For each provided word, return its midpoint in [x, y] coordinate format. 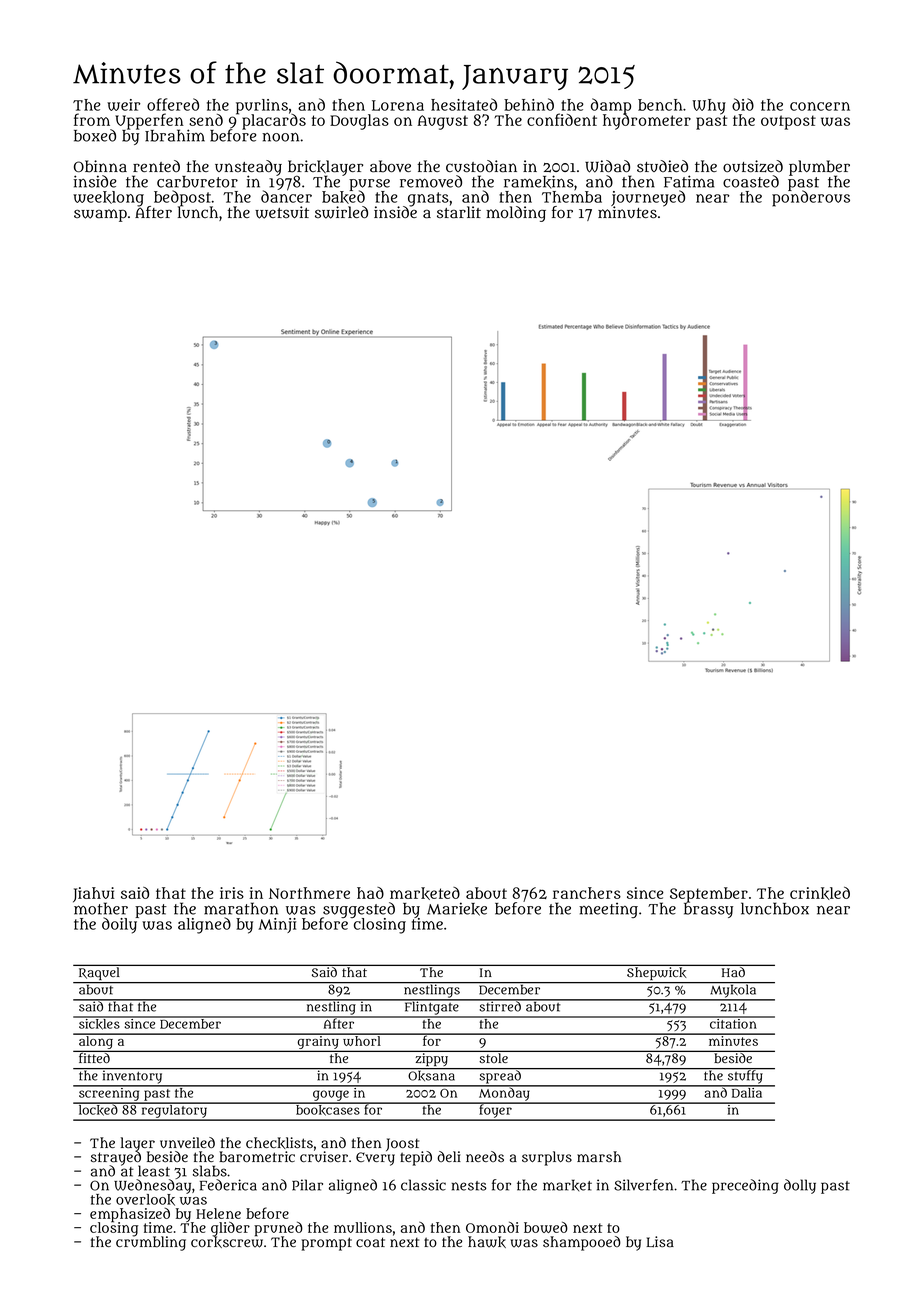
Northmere [309, 893]
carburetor [197, 182]
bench [660, 105]
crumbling [151, 1243]
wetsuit [282, 212]
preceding [745, 1186]
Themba [572, 197]
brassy [708, 910]
